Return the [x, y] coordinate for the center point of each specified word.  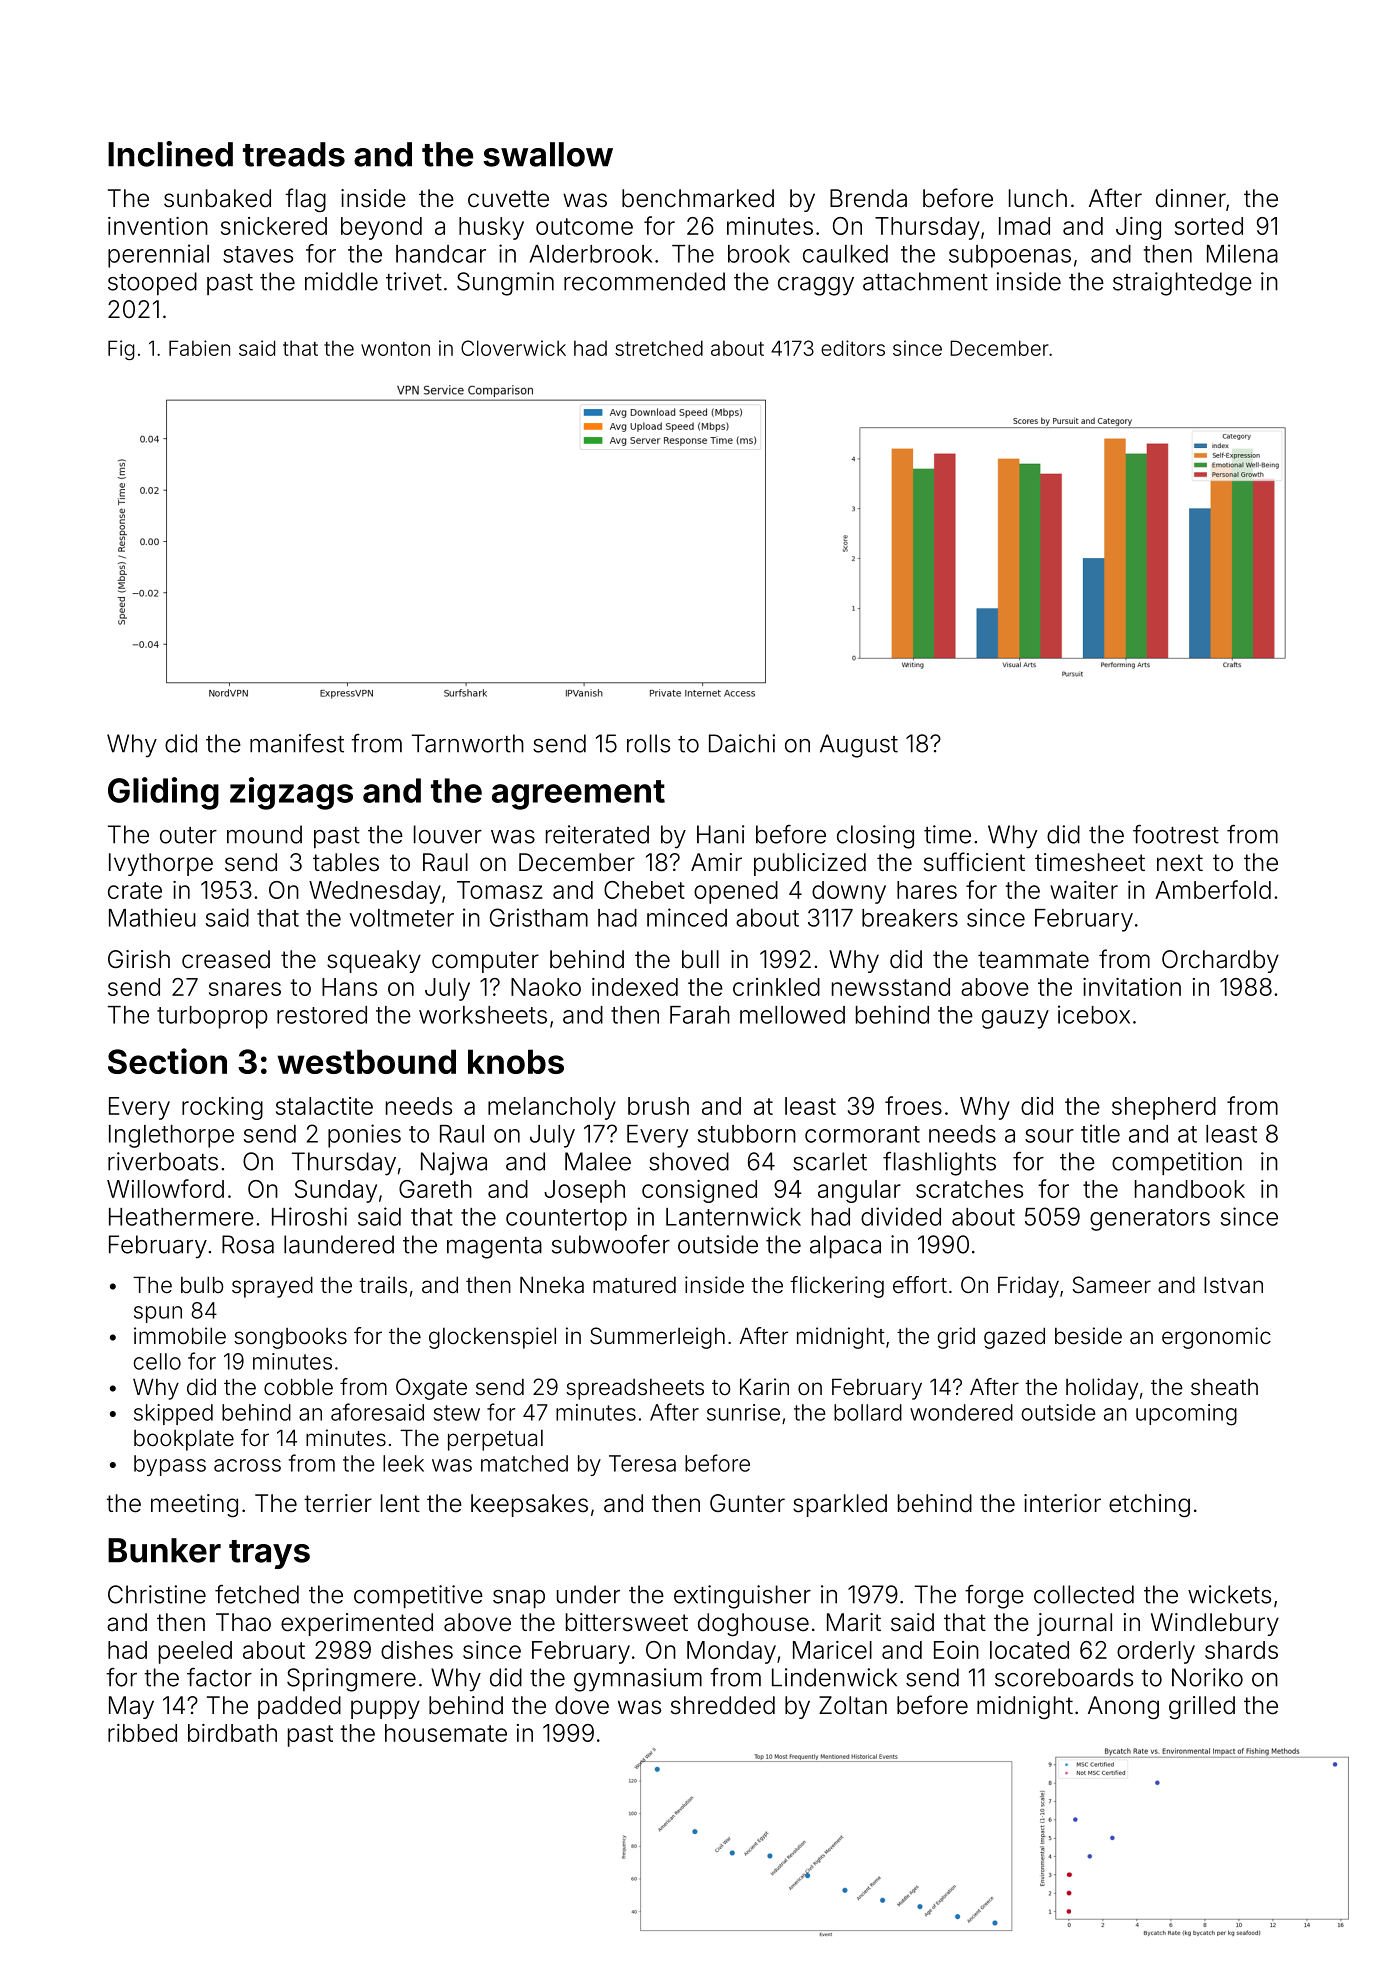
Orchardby [1220, 961]
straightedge [1182, 284]
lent [400, 1503]
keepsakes [529, 1505]
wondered [961, 1412]
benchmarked [698, 198]
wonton [395, 349]
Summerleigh [657, 1338]
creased [226, 959]
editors [853, 348]
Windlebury [1215, 1624]
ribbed [142, 1733]
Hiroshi [309, 1216]
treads [294, 154]
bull [700, 959]
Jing [1138, 228]
